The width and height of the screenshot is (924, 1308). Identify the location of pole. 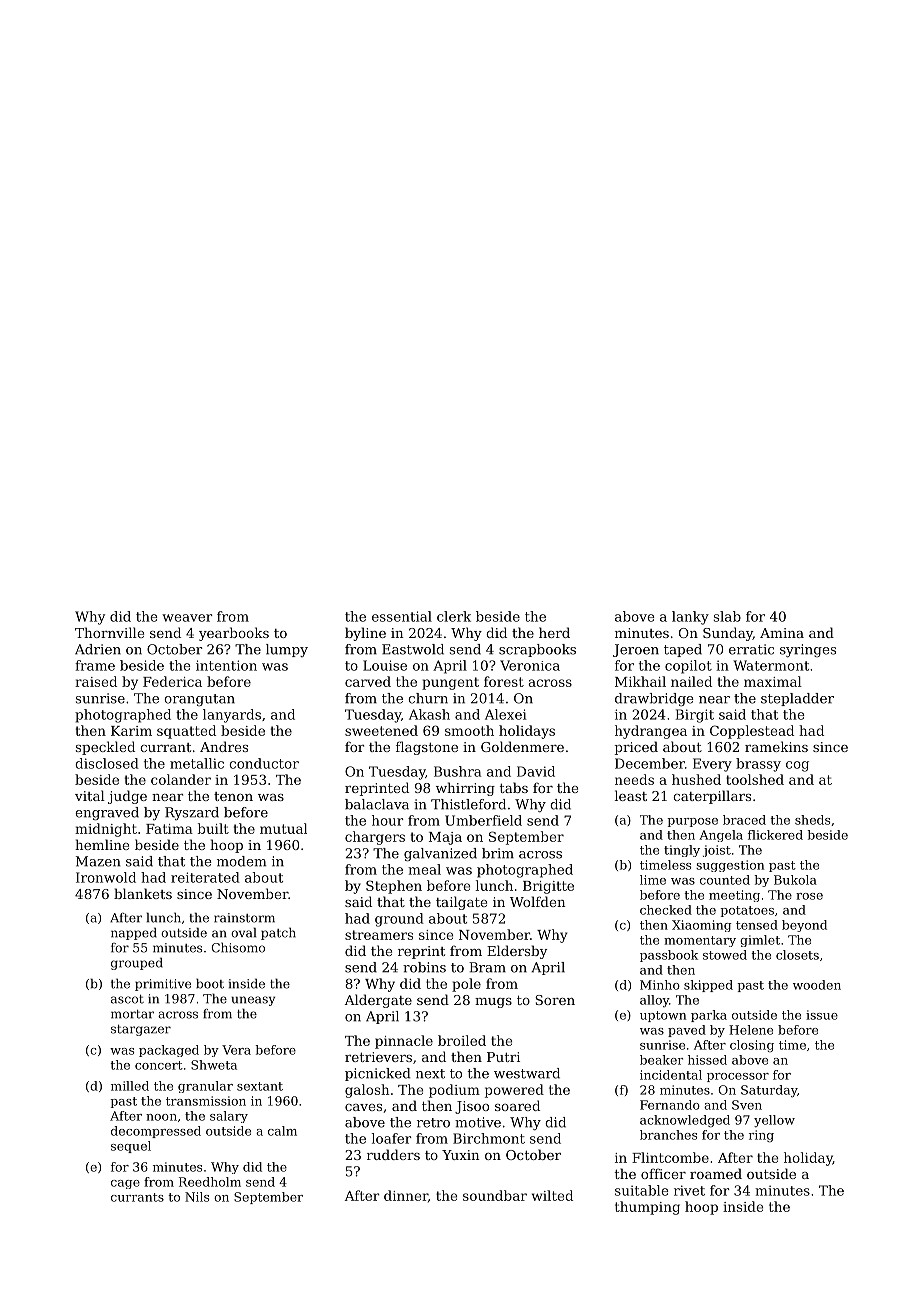
(466, 985).
